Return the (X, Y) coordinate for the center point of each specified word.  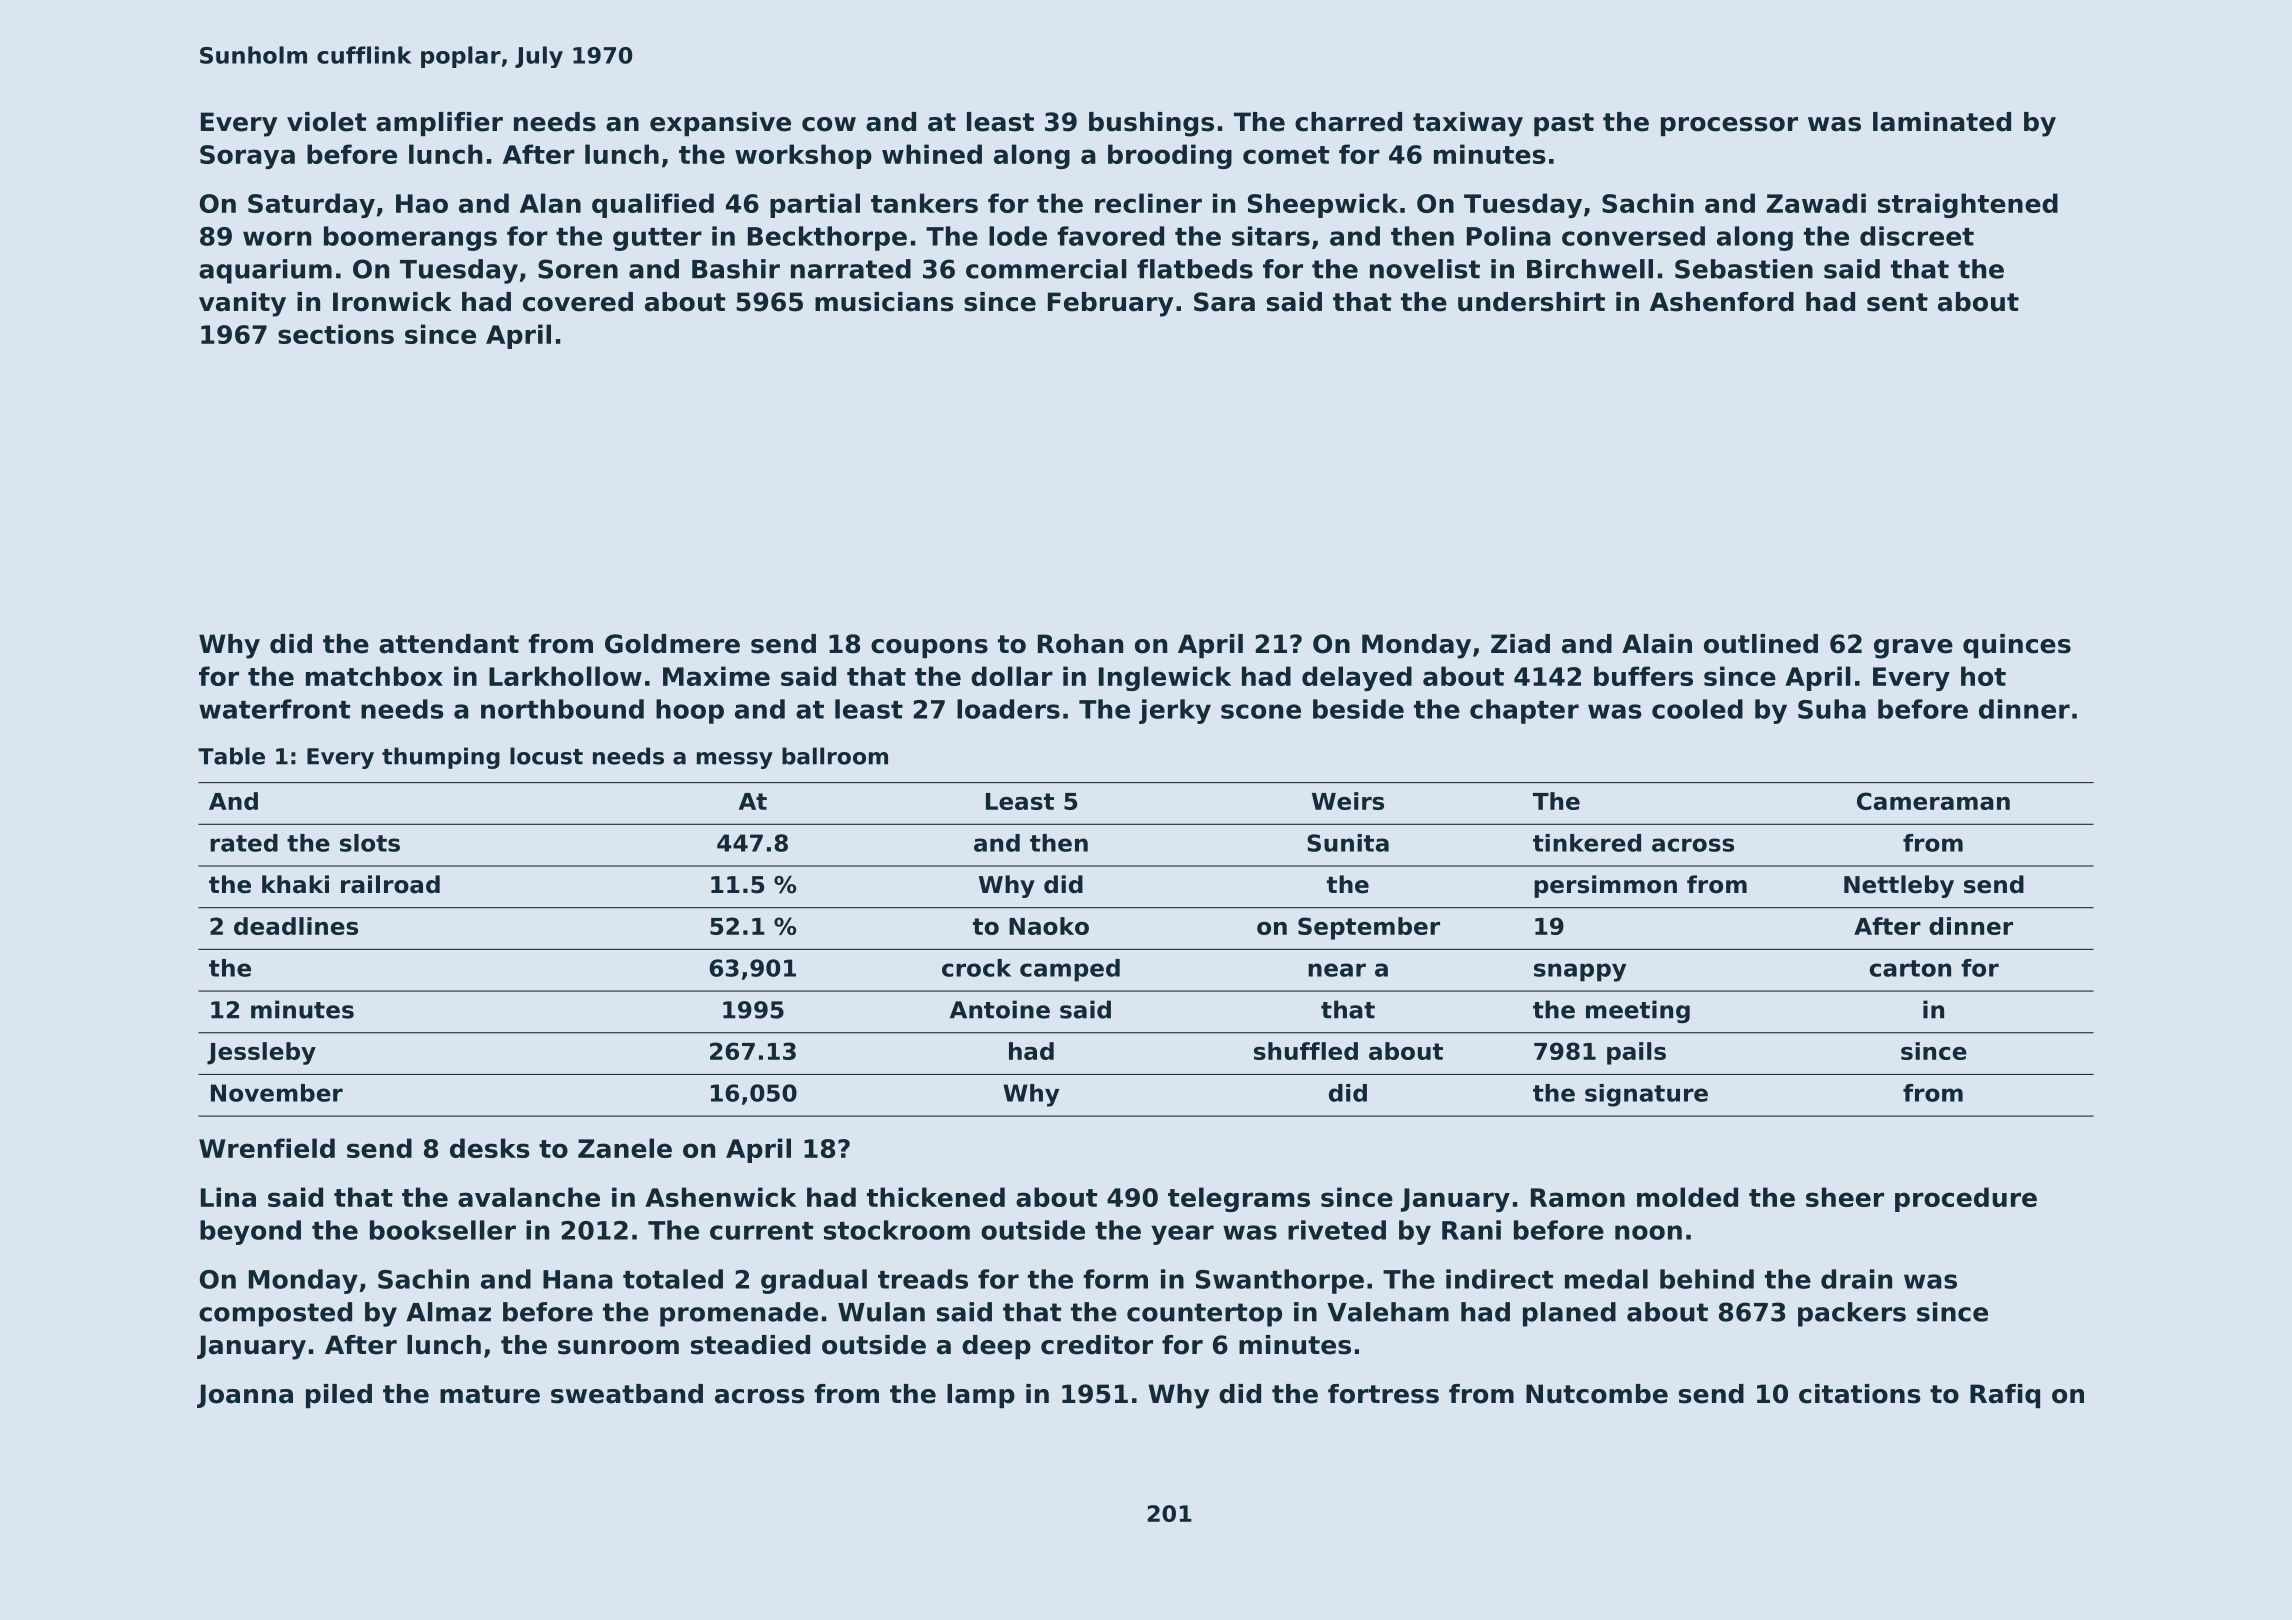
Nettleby (1899, 886)
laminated (1942, 122)
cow (829, 124)
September (1369, 928)
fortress (1383, 1394)
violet (326, 122)
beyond (250, 1232)
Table (231, 756)
